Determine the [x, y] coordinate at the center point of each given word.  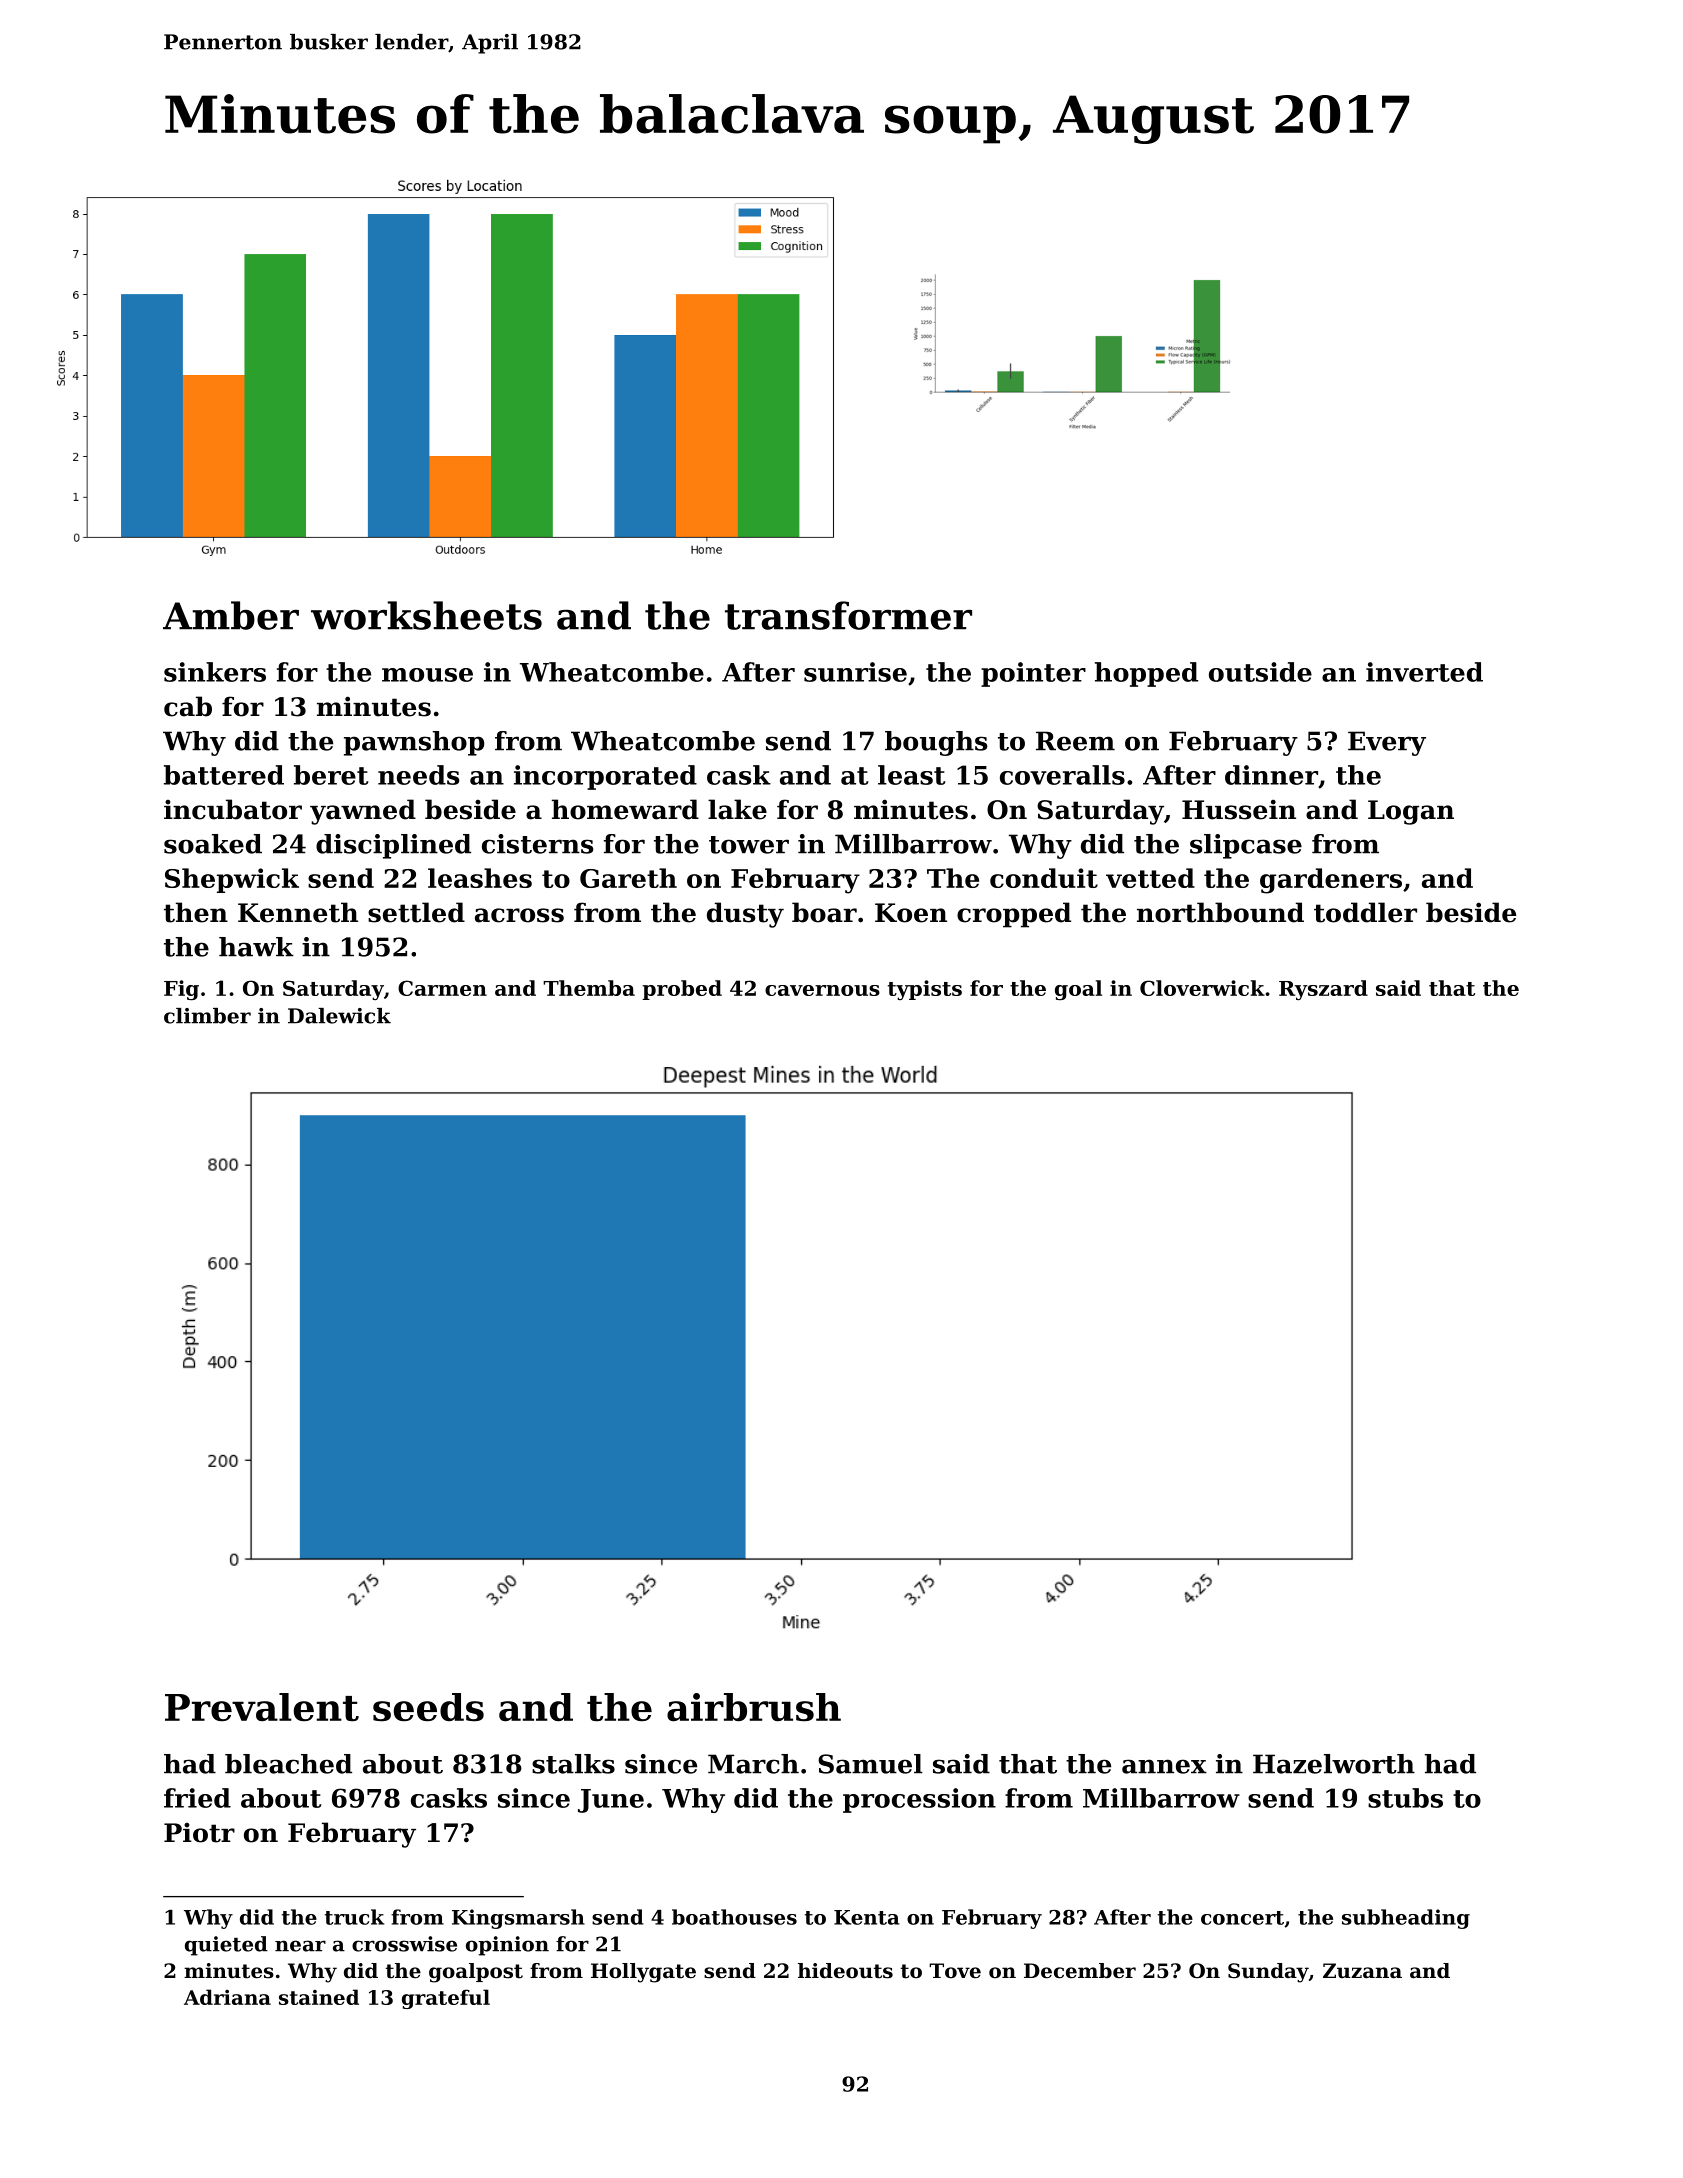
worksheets [426, 615]
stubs [1405, 1798]
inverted [1424, 672]
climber [207, 1016]
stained [319, 1997]
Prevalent [262, 1707]
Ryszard [1323, 990]
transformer [848, 615]
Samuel [870, 1764]
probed [682, 990]
